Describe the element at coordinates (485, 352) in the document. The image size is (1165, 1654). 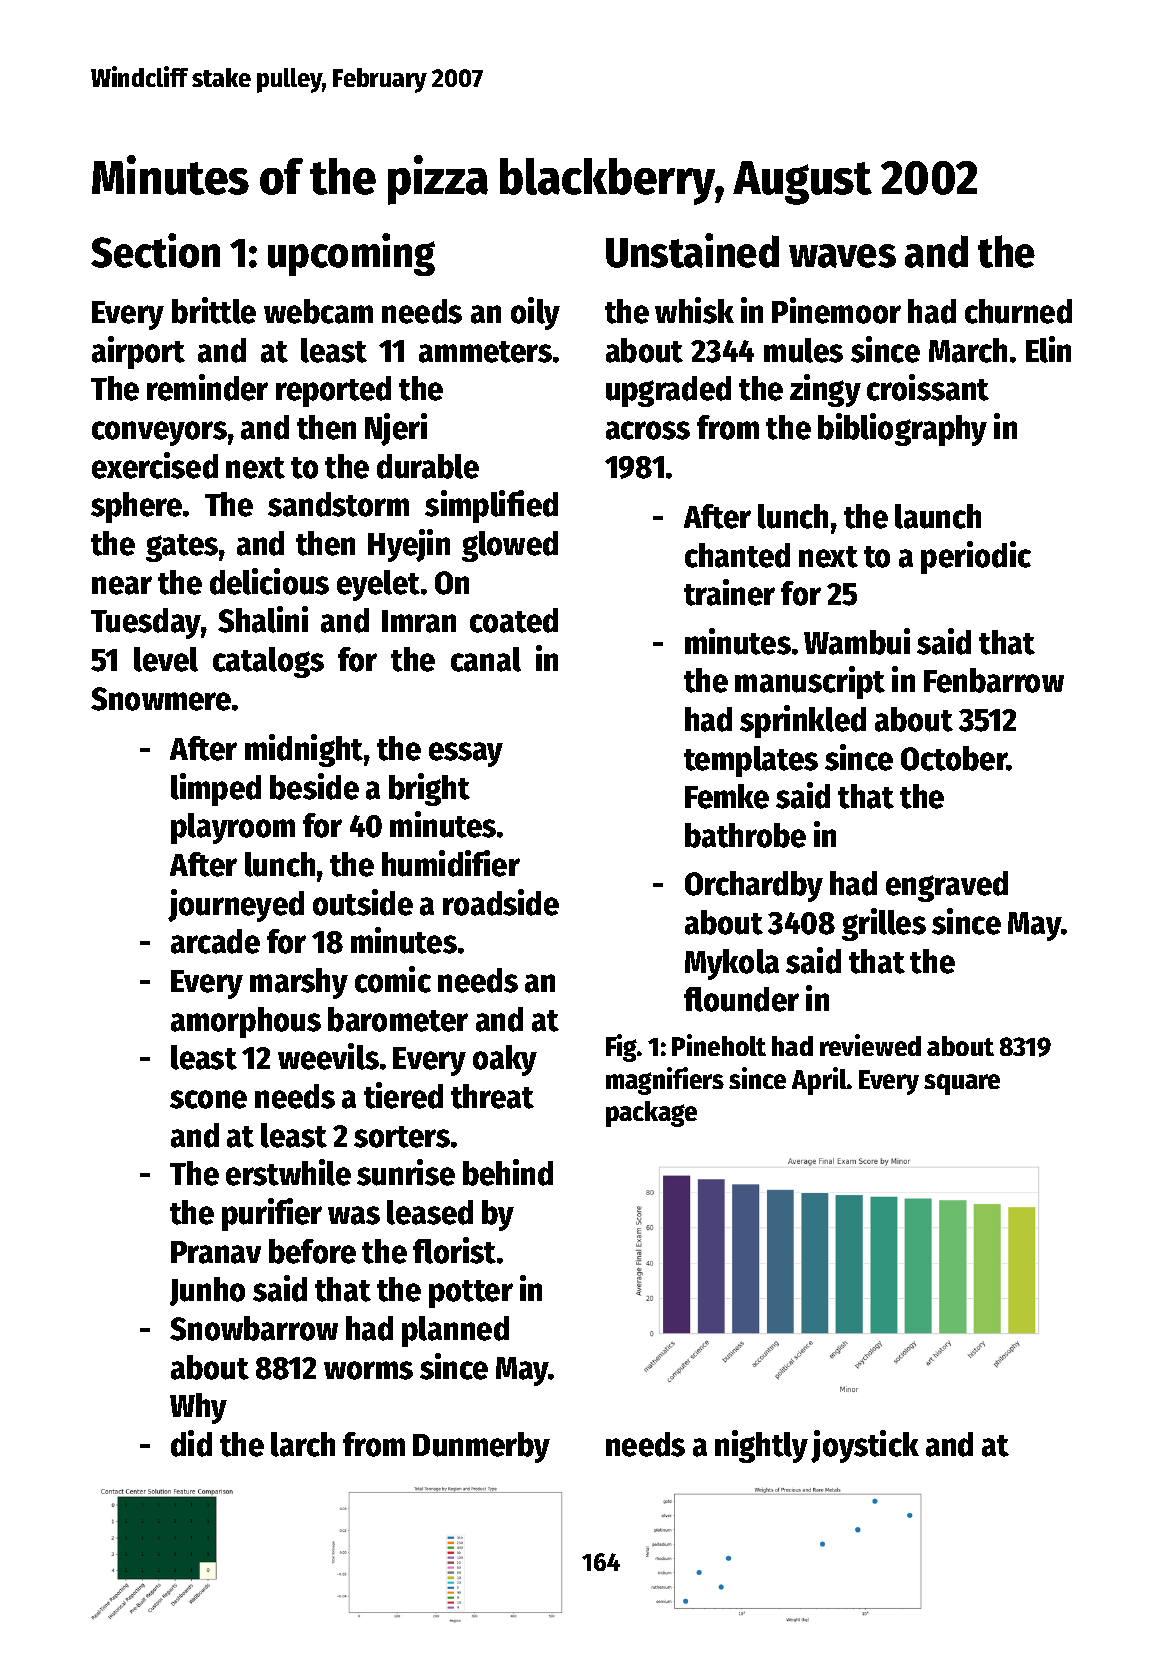
I see `ammeters` at that location.
